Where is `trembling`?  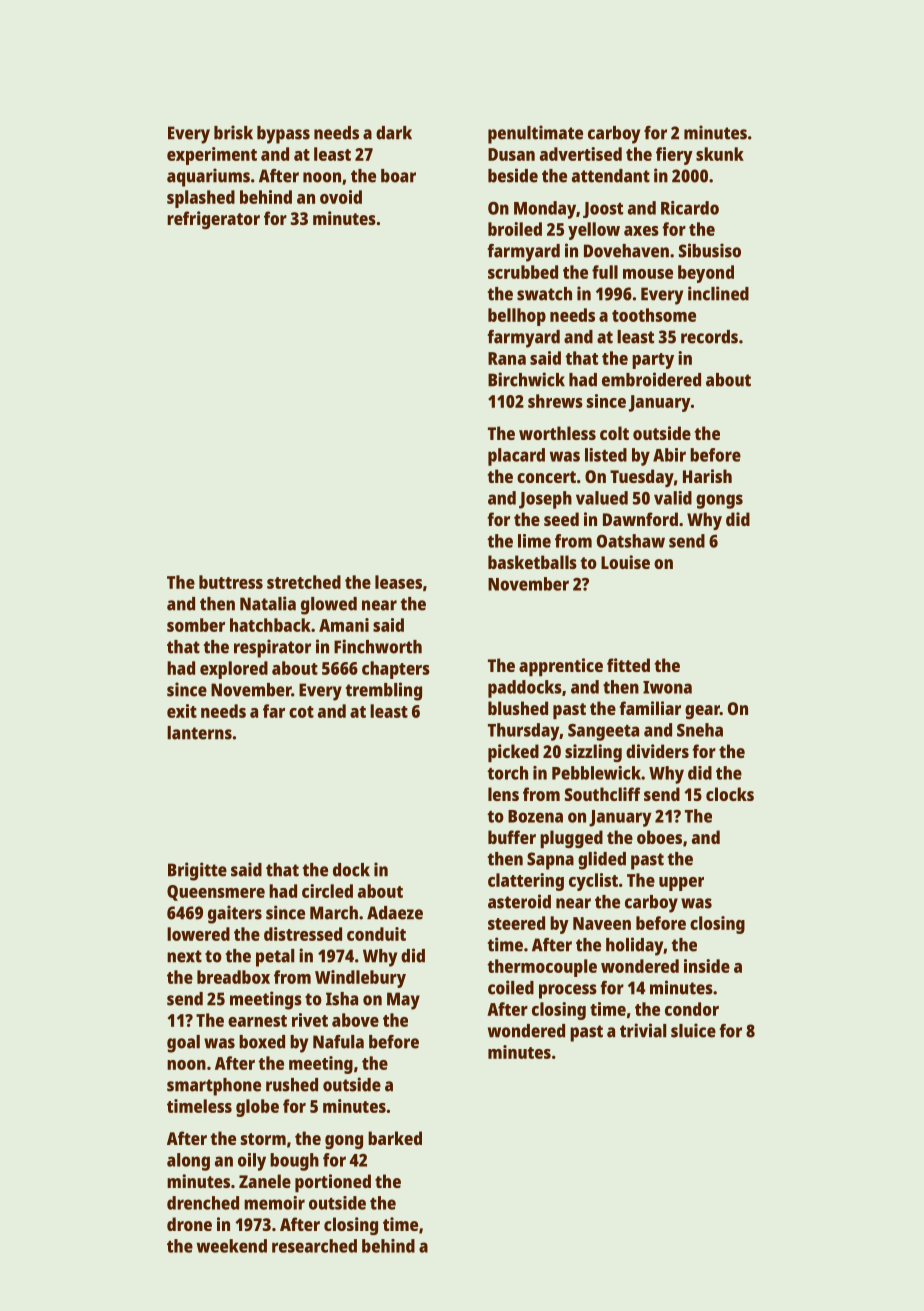
trembling is located at coordinates (384, 691).
